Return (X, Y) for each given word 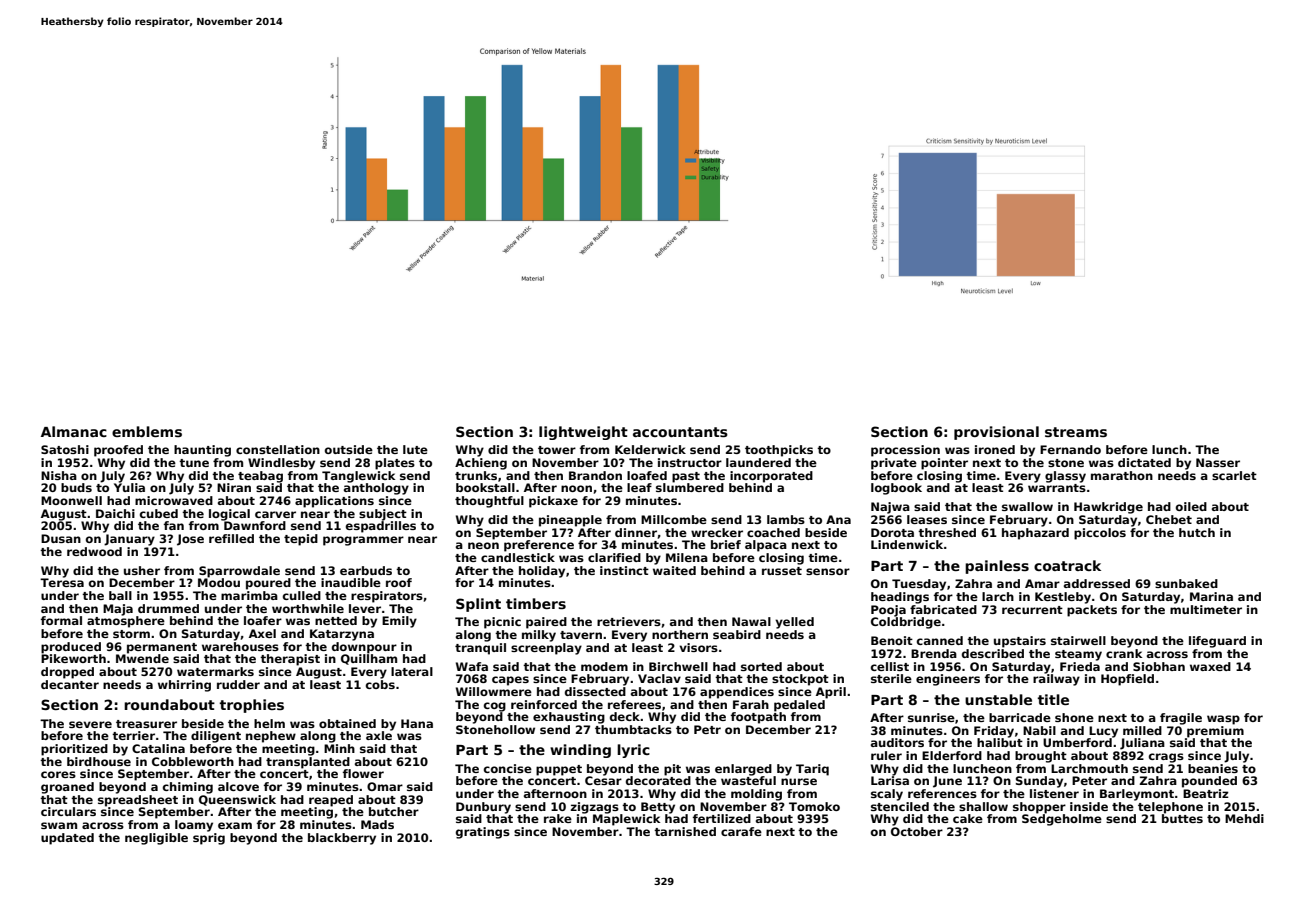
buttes (1182, 818)
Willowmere (494, 691)
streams (1076, 432)
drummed (168, 608)
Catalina (158, 748)
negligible (156, 839)
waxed (1210, 666)
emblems (147, 431)
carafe (741, 831)
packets (1092, 611)
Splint (478, 605)
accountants (680, 432)
